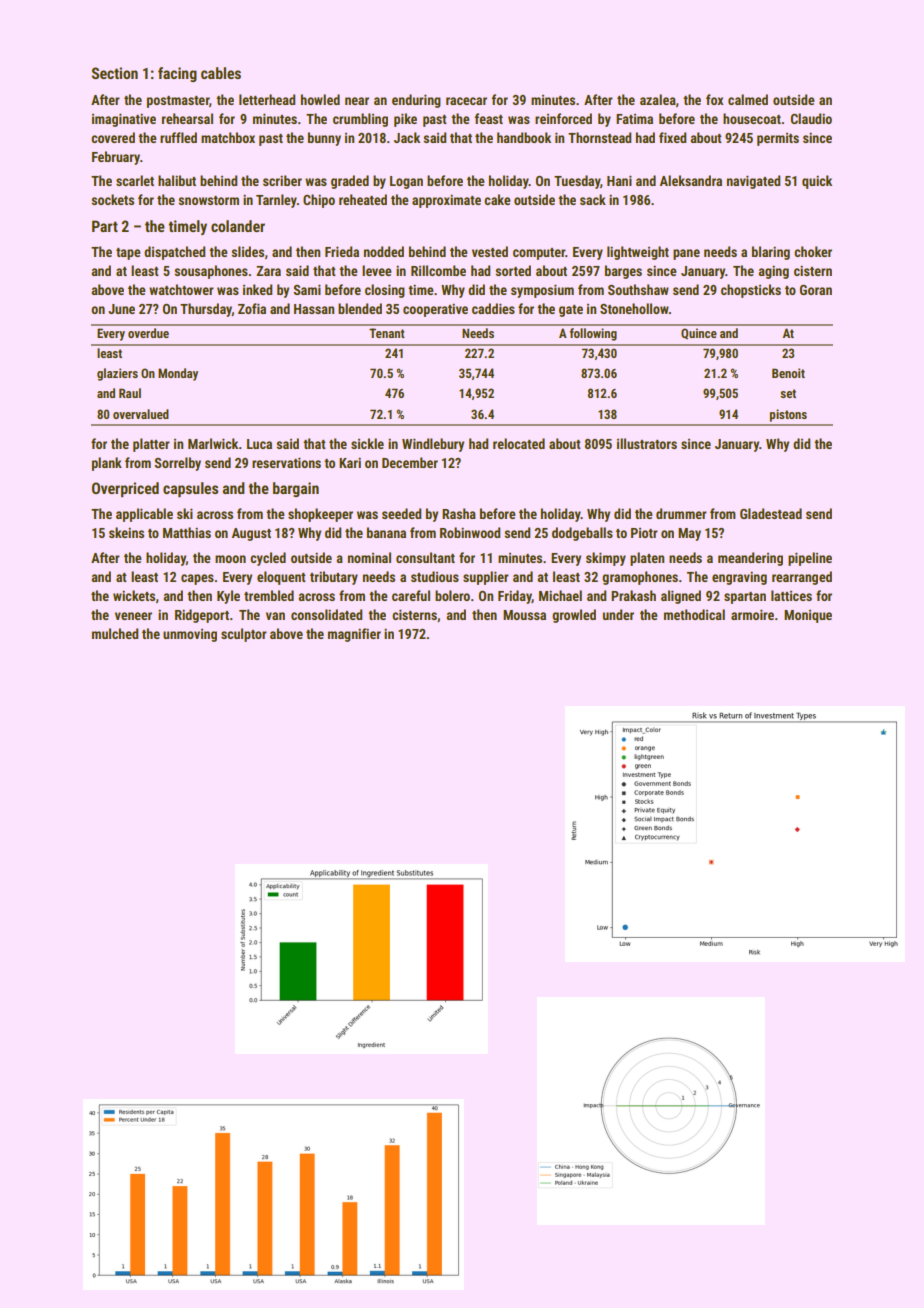  I want to click on blaring, so click(771, 253).
